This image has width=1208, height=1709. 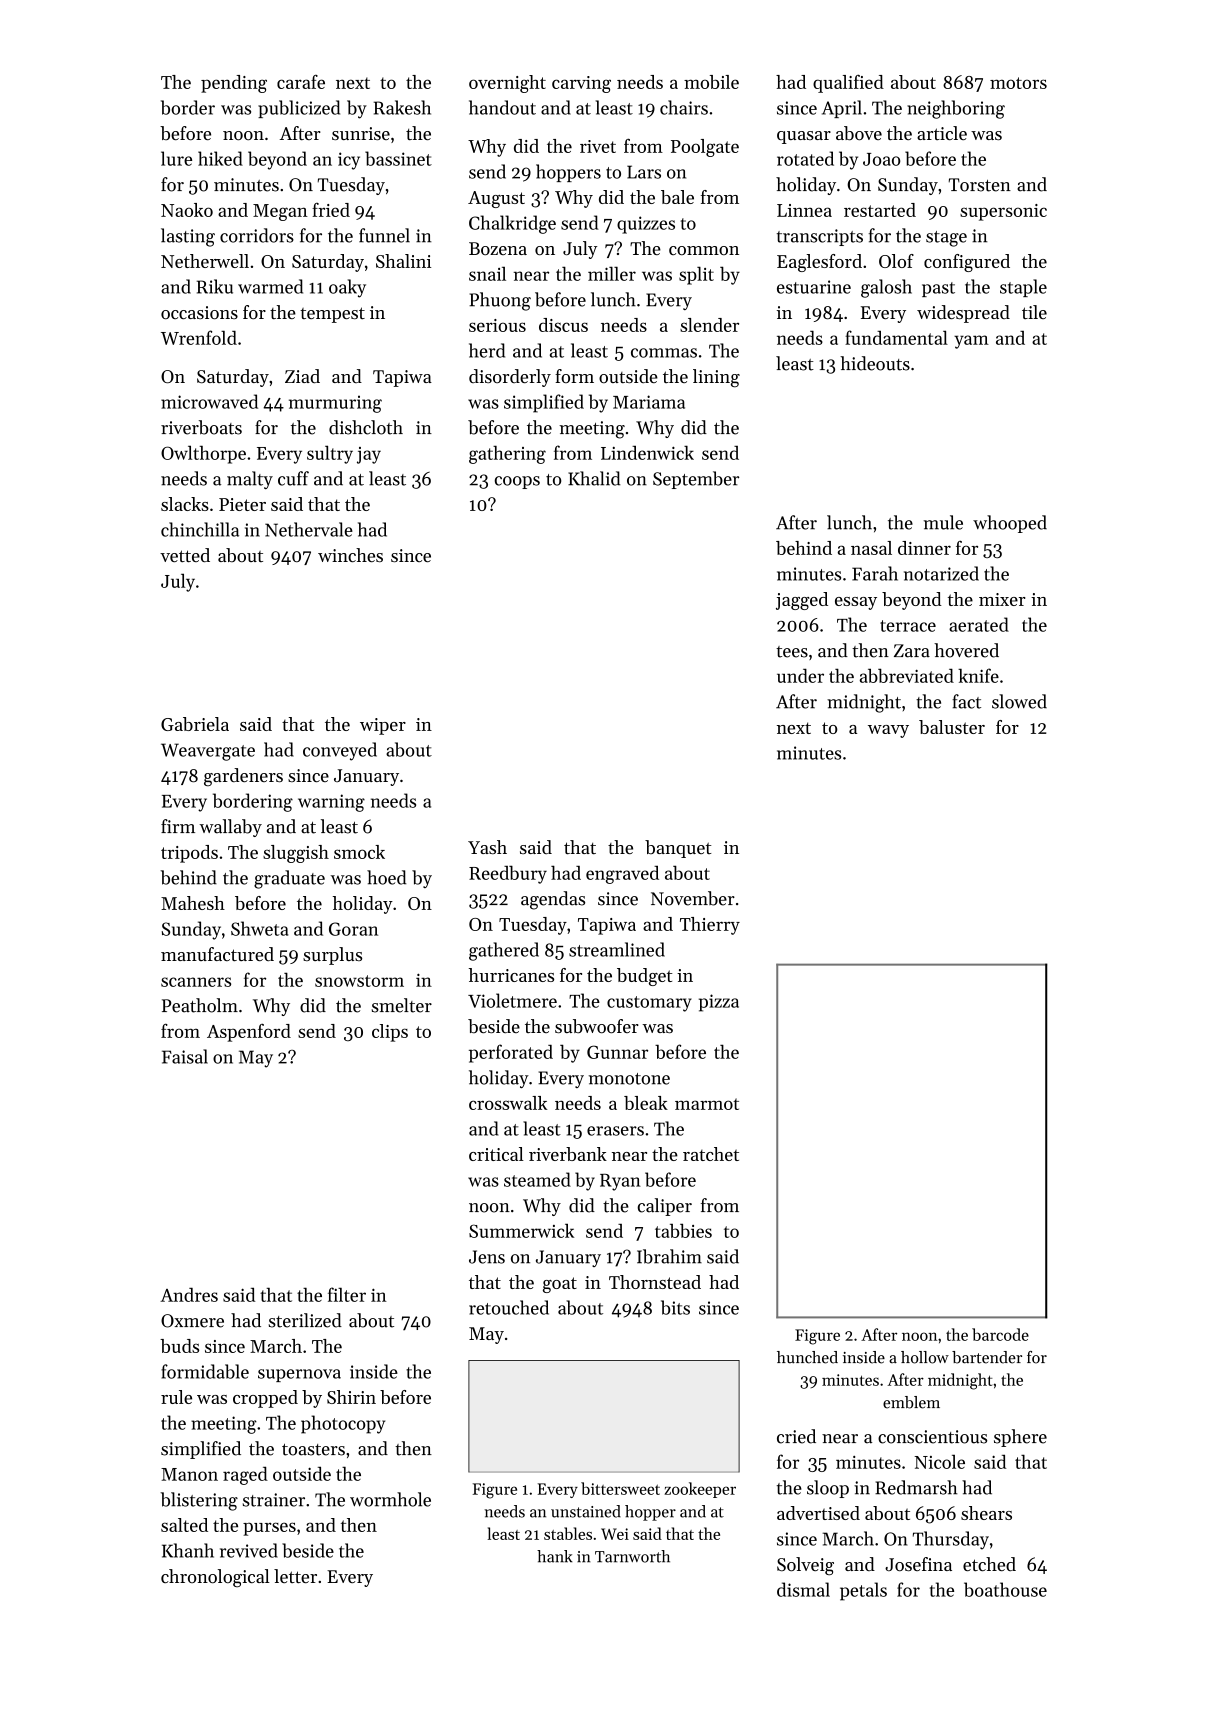 I want to click on crosswalk, so click(x=508, y=1103).
